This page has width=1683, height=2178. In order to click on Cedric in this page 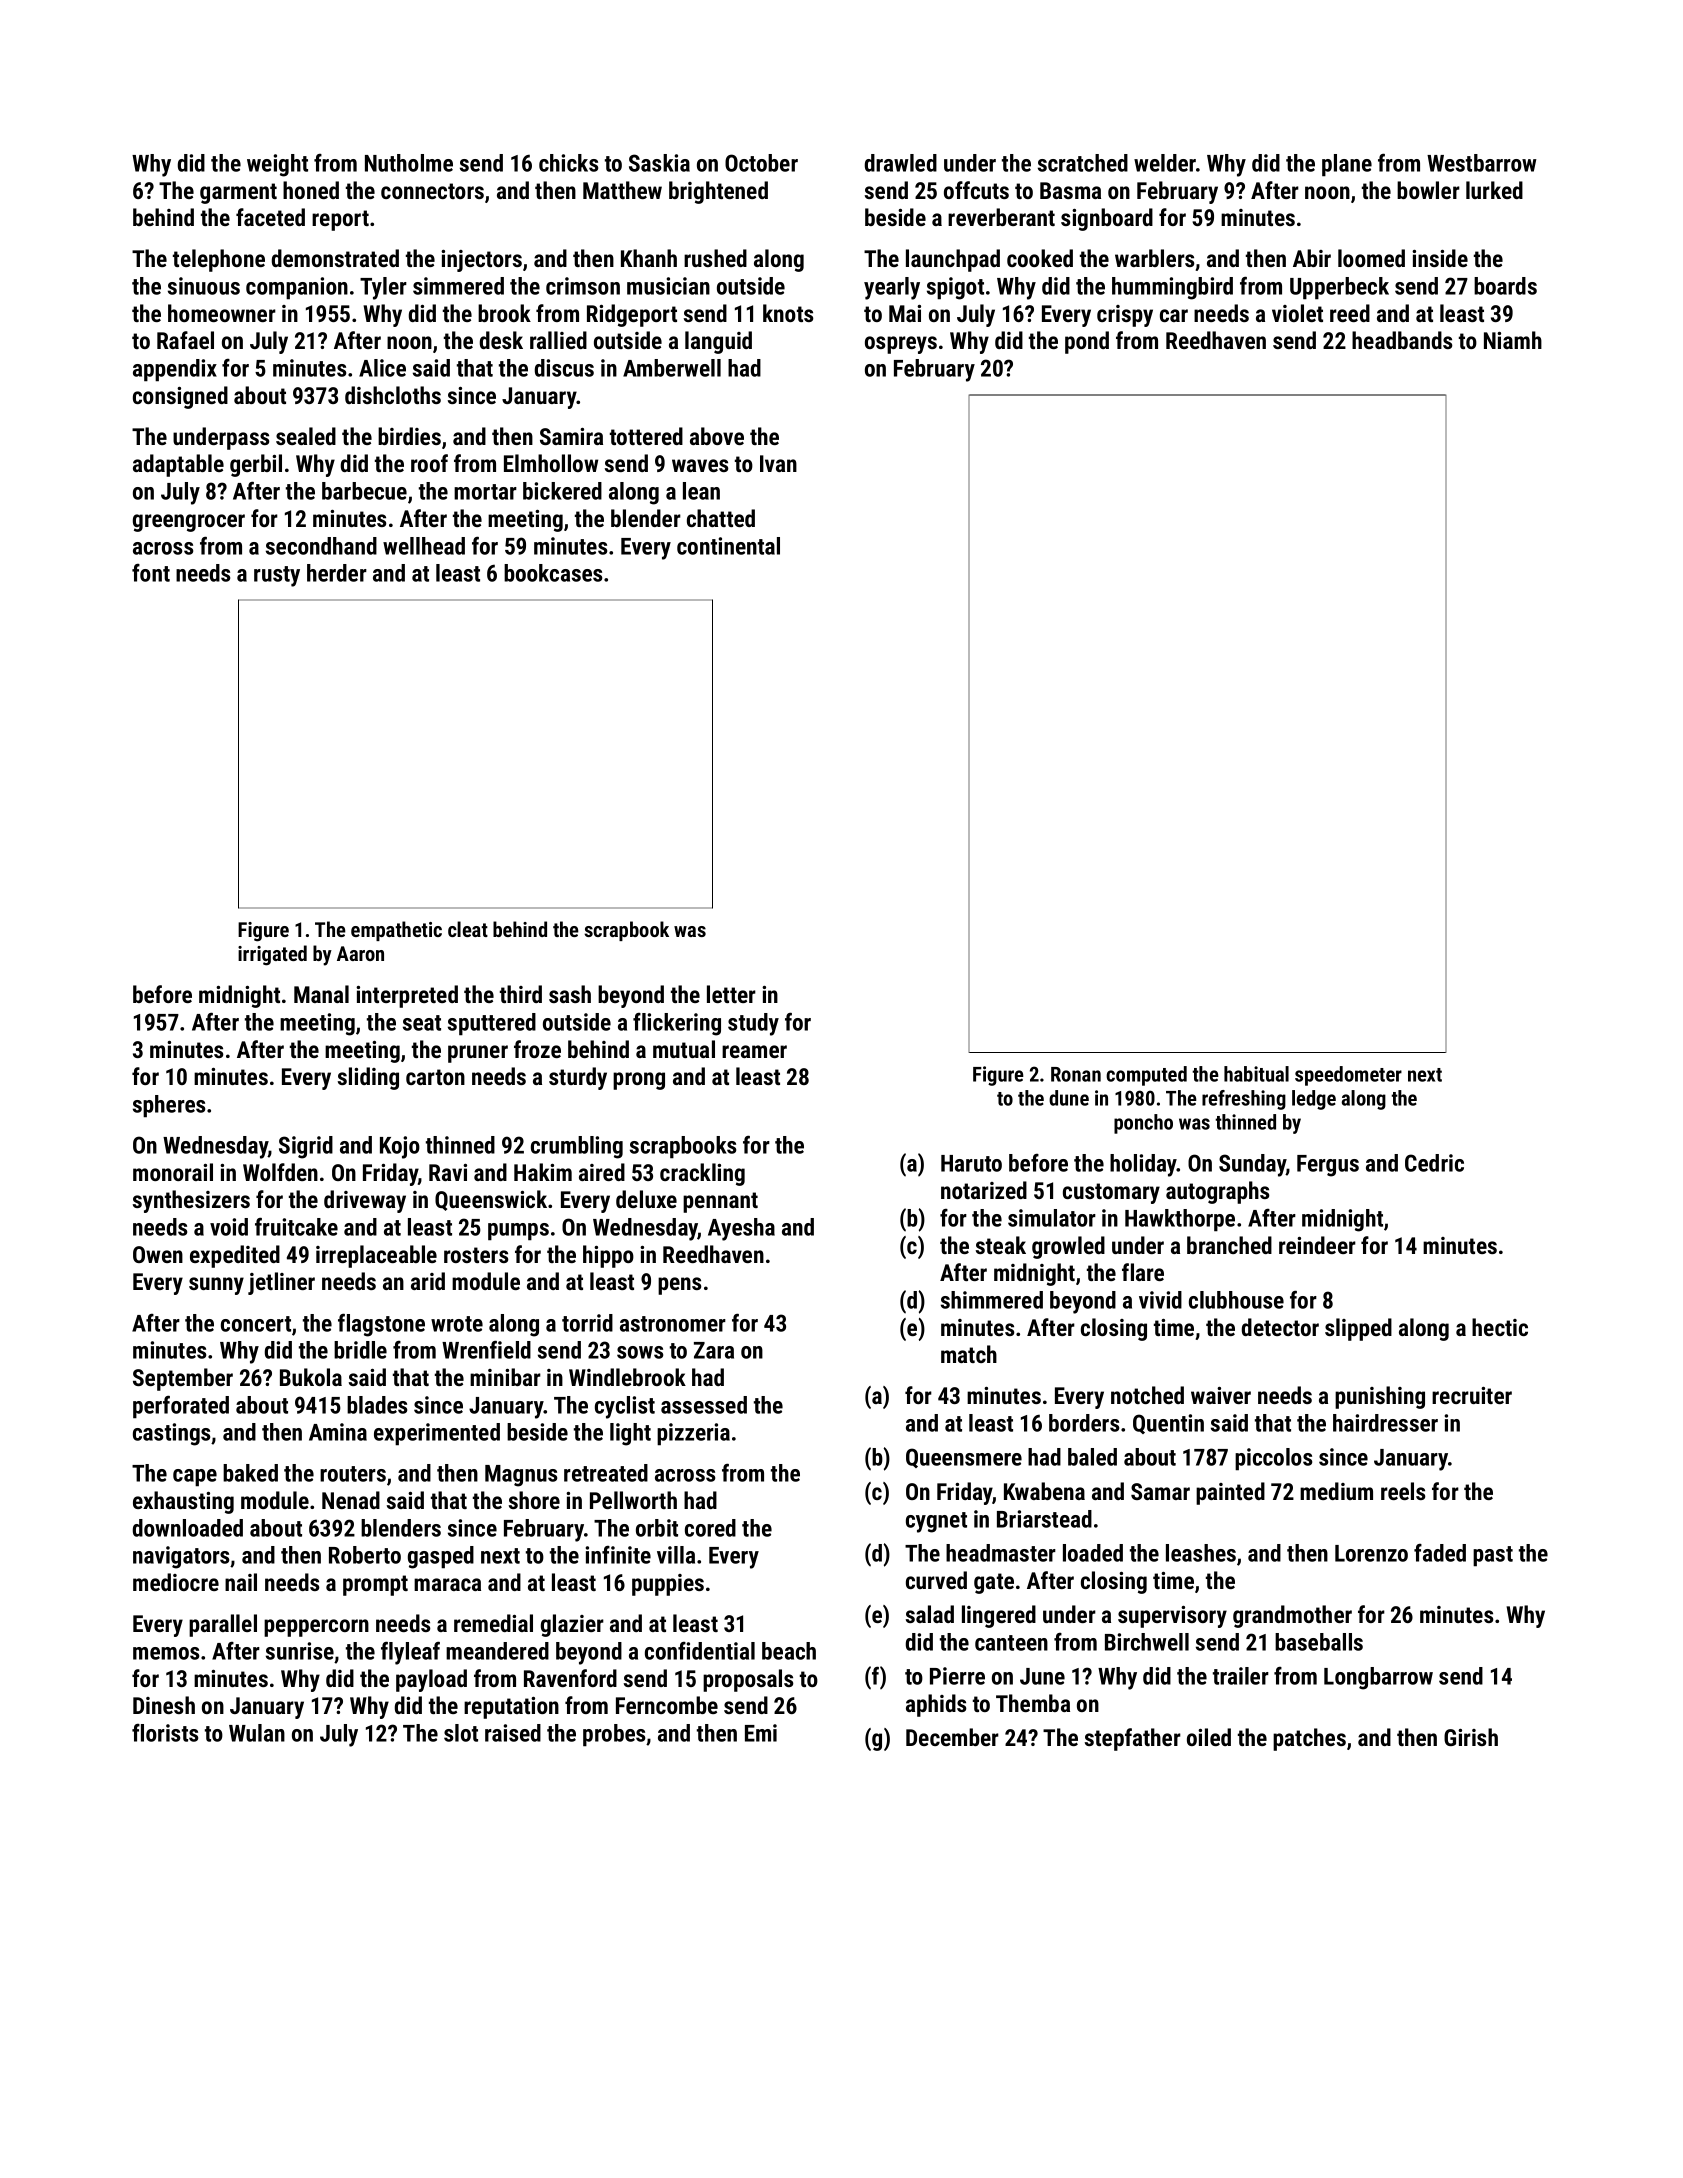, I will do `click(1434, 1163)`.
